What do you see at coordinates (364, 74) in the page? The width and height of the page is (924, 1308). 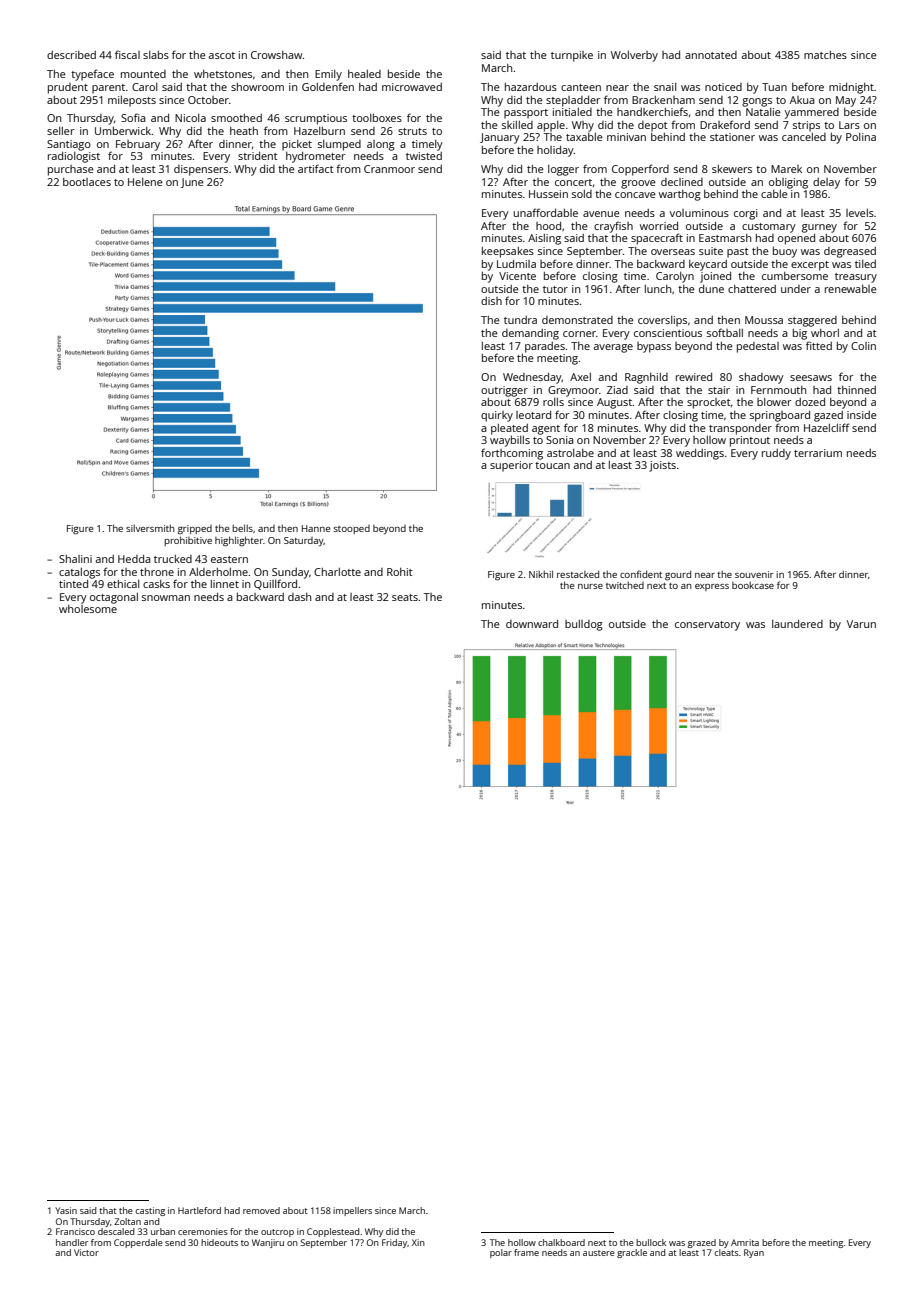 I see `healed` at bounding box center [364, 74].
